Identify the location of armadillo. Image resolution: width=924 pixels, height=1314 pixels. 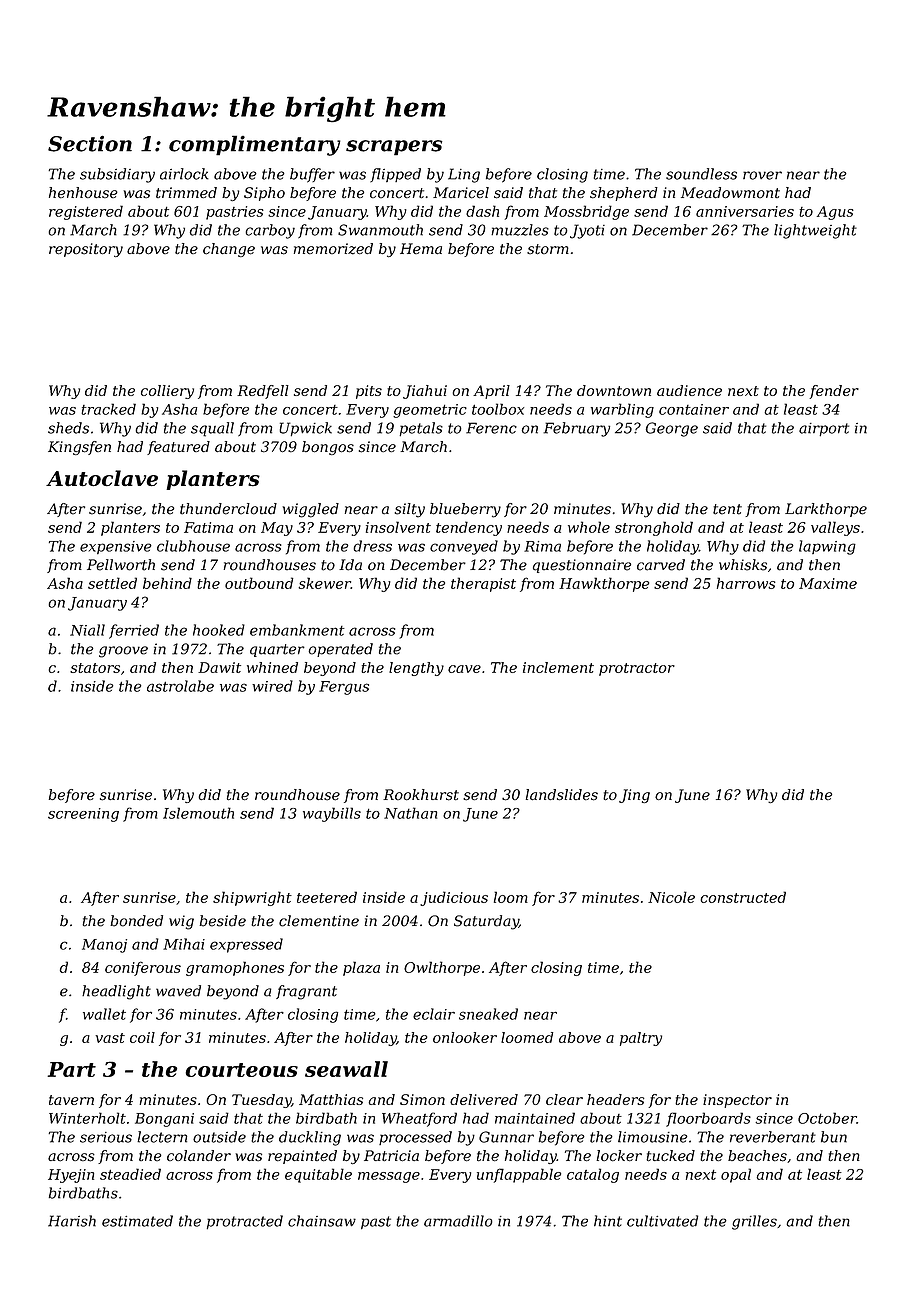
(458, 1221).
